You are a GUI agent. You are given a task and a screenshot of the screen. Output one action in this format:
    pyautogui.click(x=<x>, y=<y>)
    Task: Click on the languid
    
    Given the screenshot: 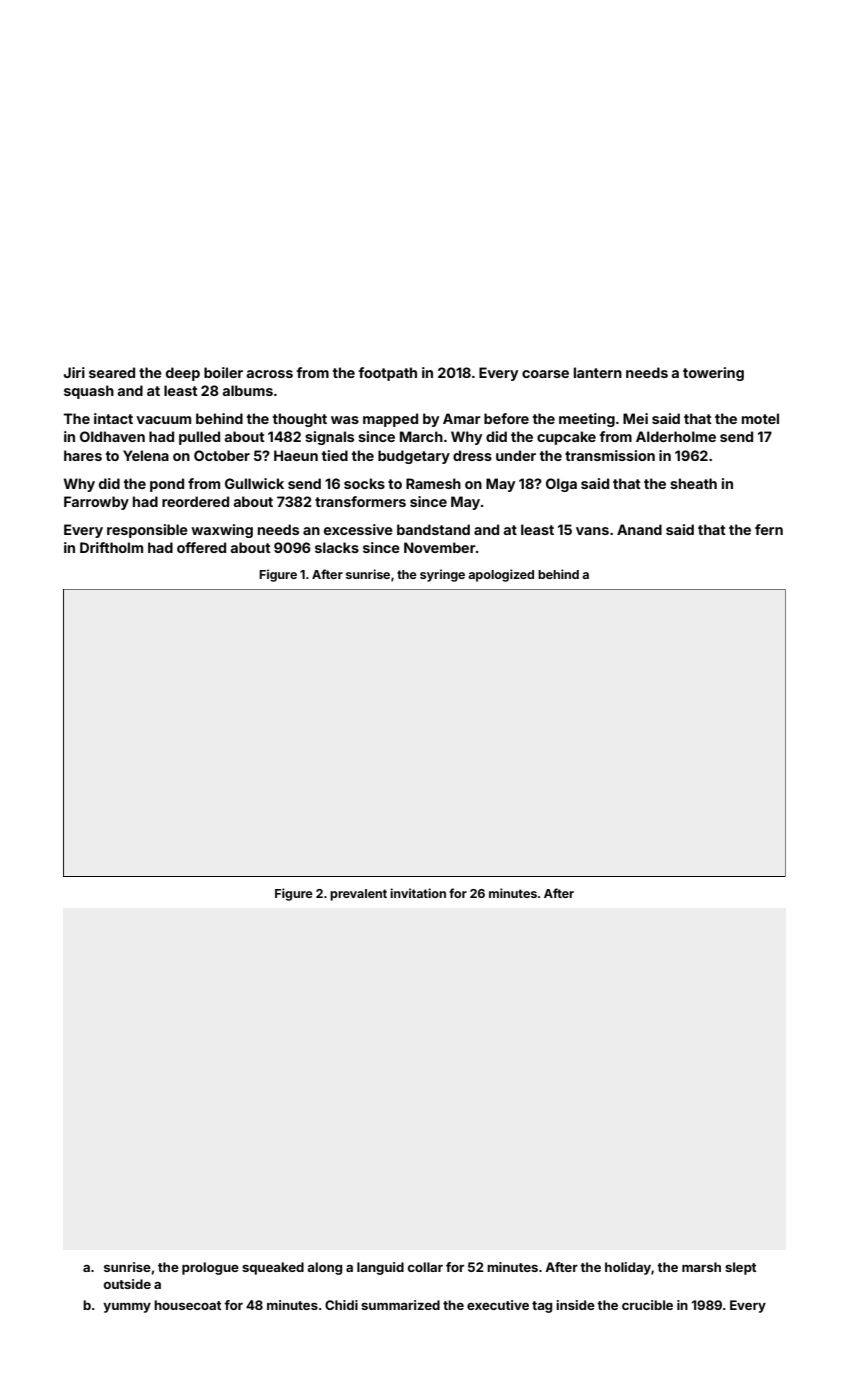 What is the action you would take?
    pyautogui.click(x=380, y=1268)
